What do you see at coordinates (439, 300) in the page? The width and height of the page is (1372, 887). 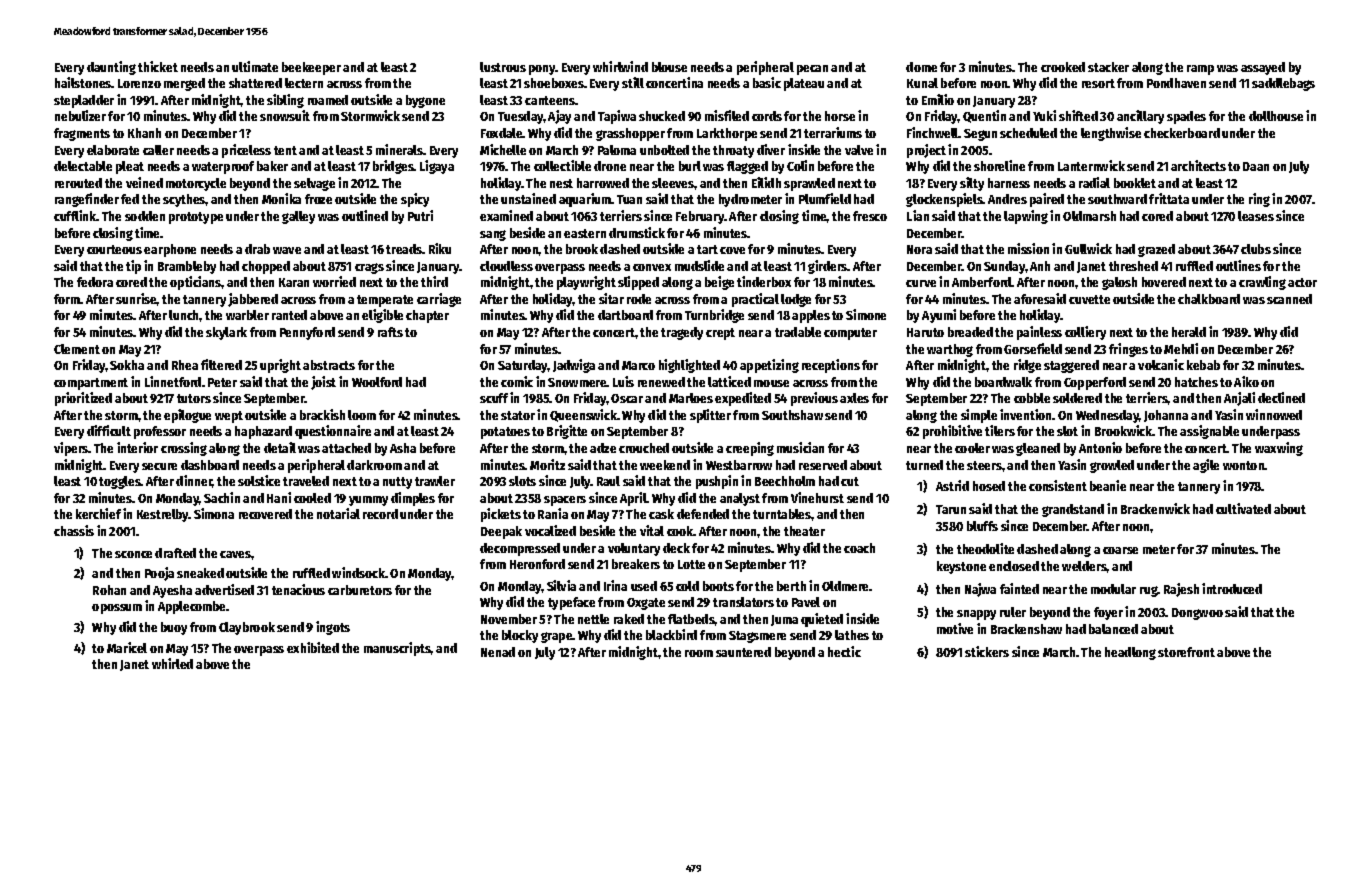 I see `carriage` at bounding box center [439, 300].
